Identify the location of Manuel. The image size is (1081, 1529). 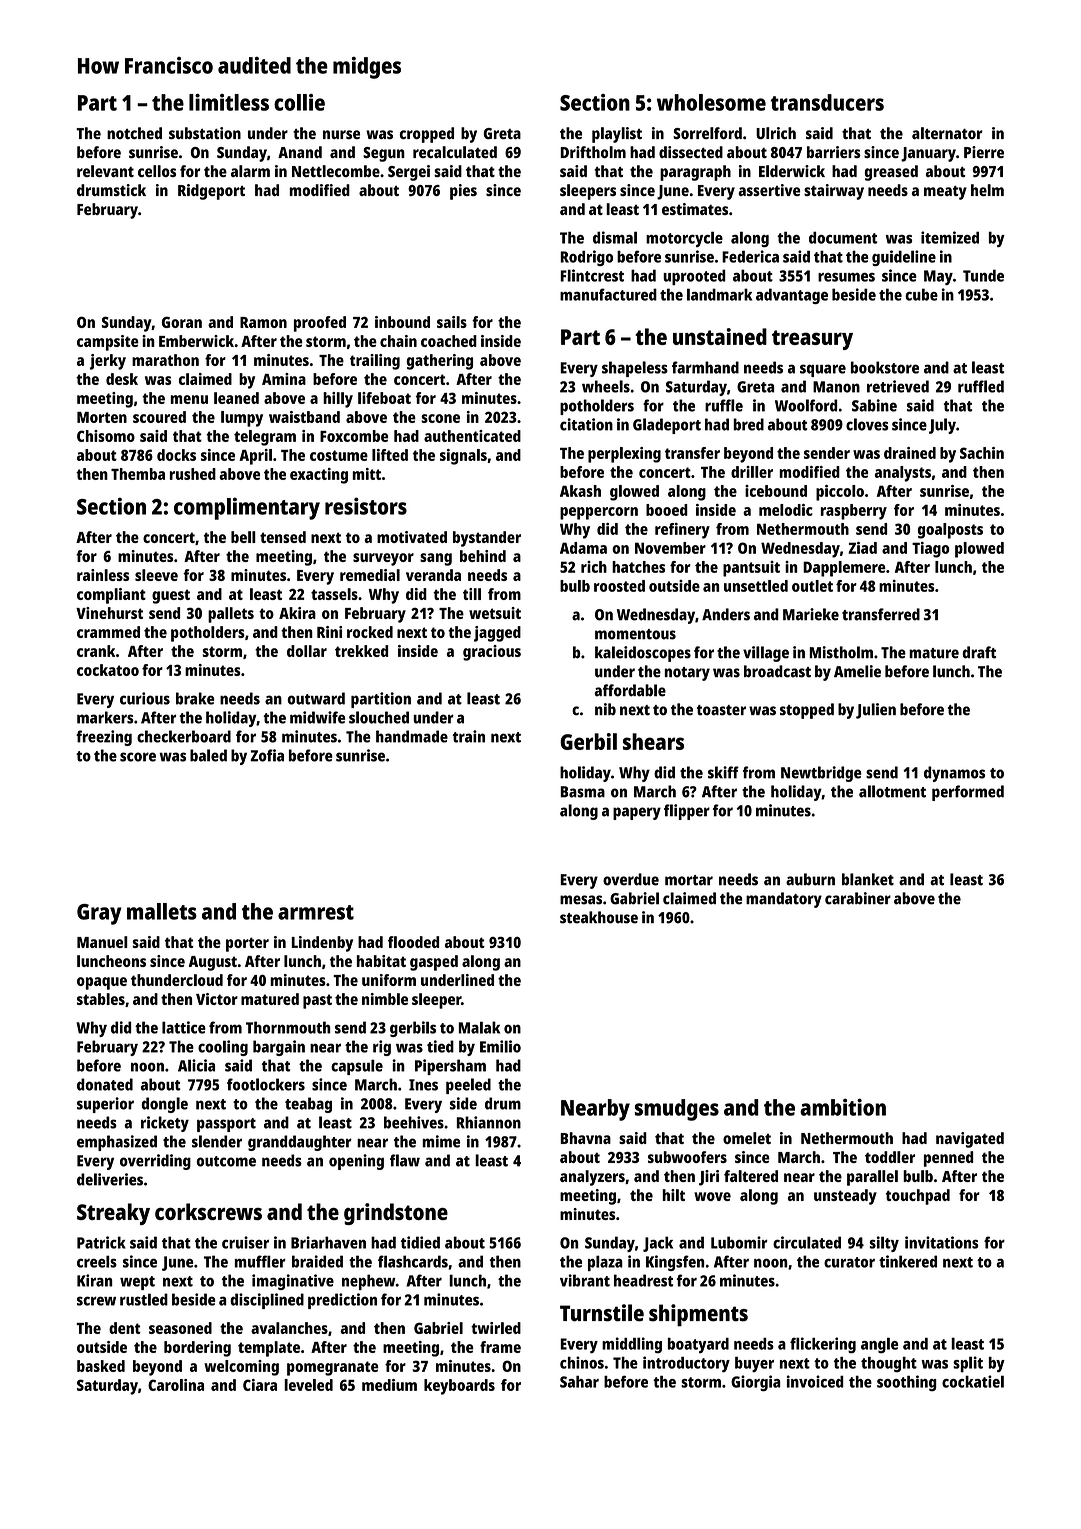
(102, 942).
